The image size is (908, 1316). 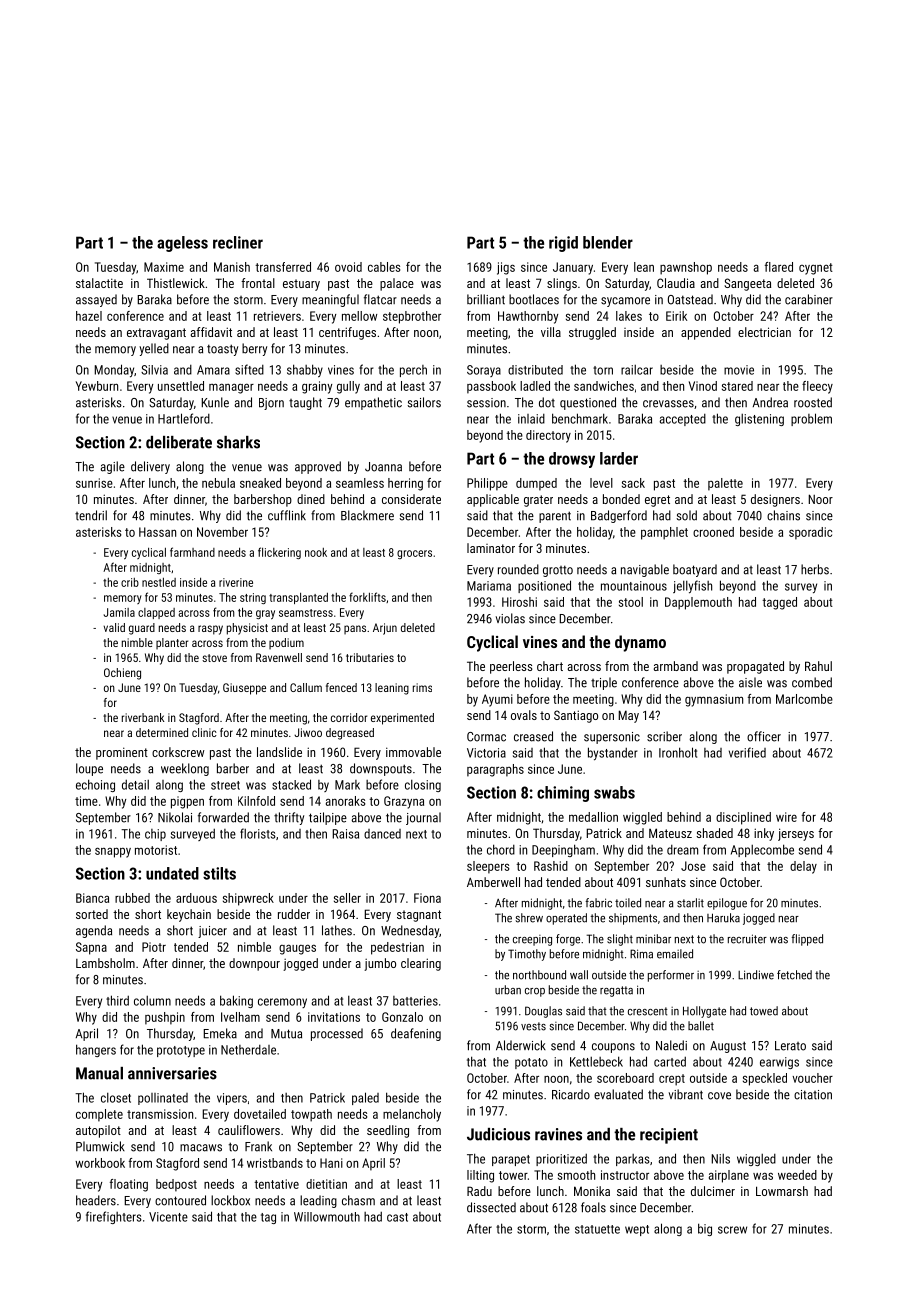 What do you see at coordinates (816, 269) in the document?
I see `cygnet` at bounding box center [816, 269].
